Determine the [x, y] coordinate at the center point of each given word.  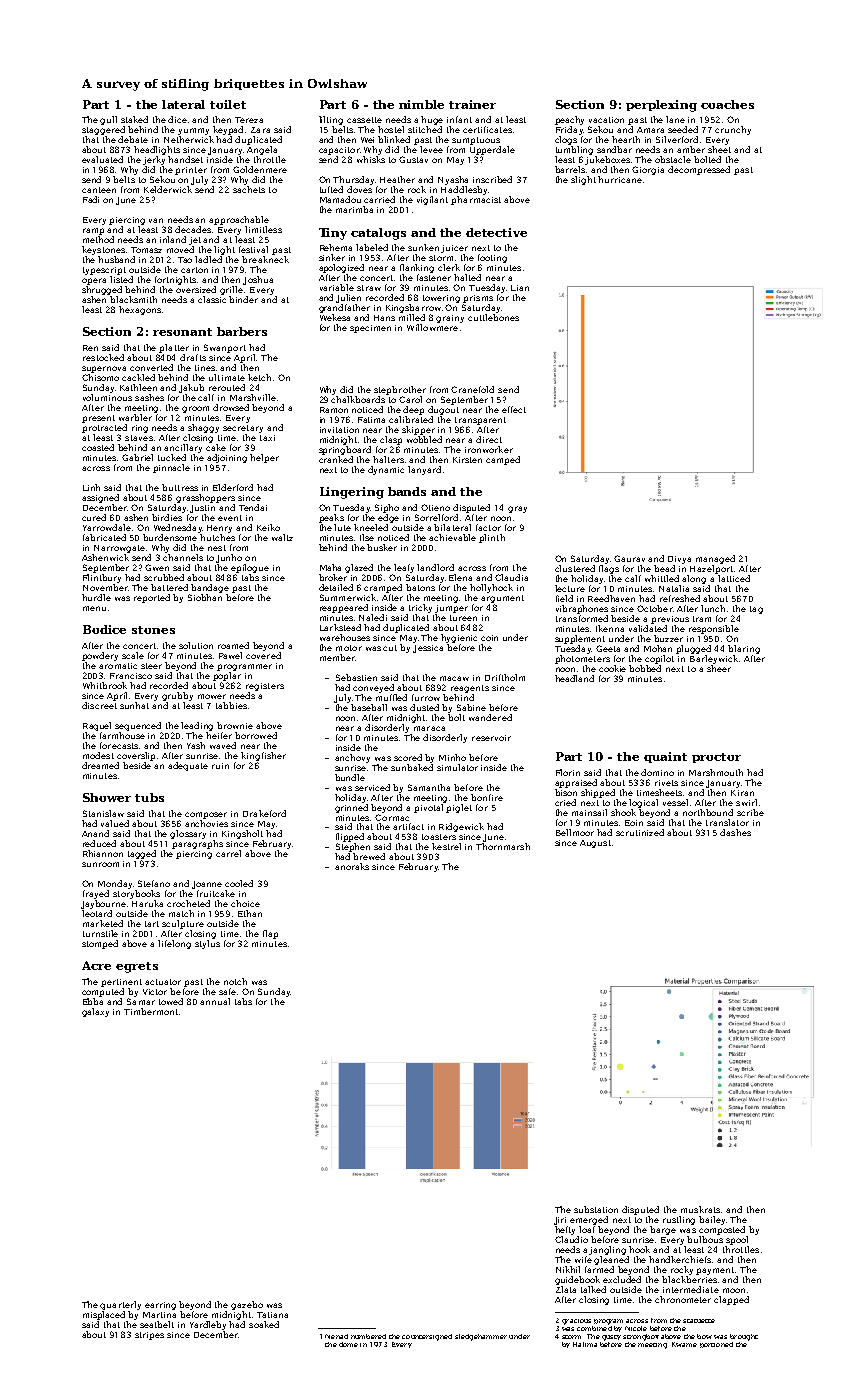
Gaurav [629, 558]
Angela [262, 150]
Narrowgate [119, 549]
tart [152, 924]
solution [196, 645]
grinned [351, 808]
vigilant [432, 200]
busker [382, 547]
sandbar [614, 149]
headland [574, 678]
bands [407, 491]
